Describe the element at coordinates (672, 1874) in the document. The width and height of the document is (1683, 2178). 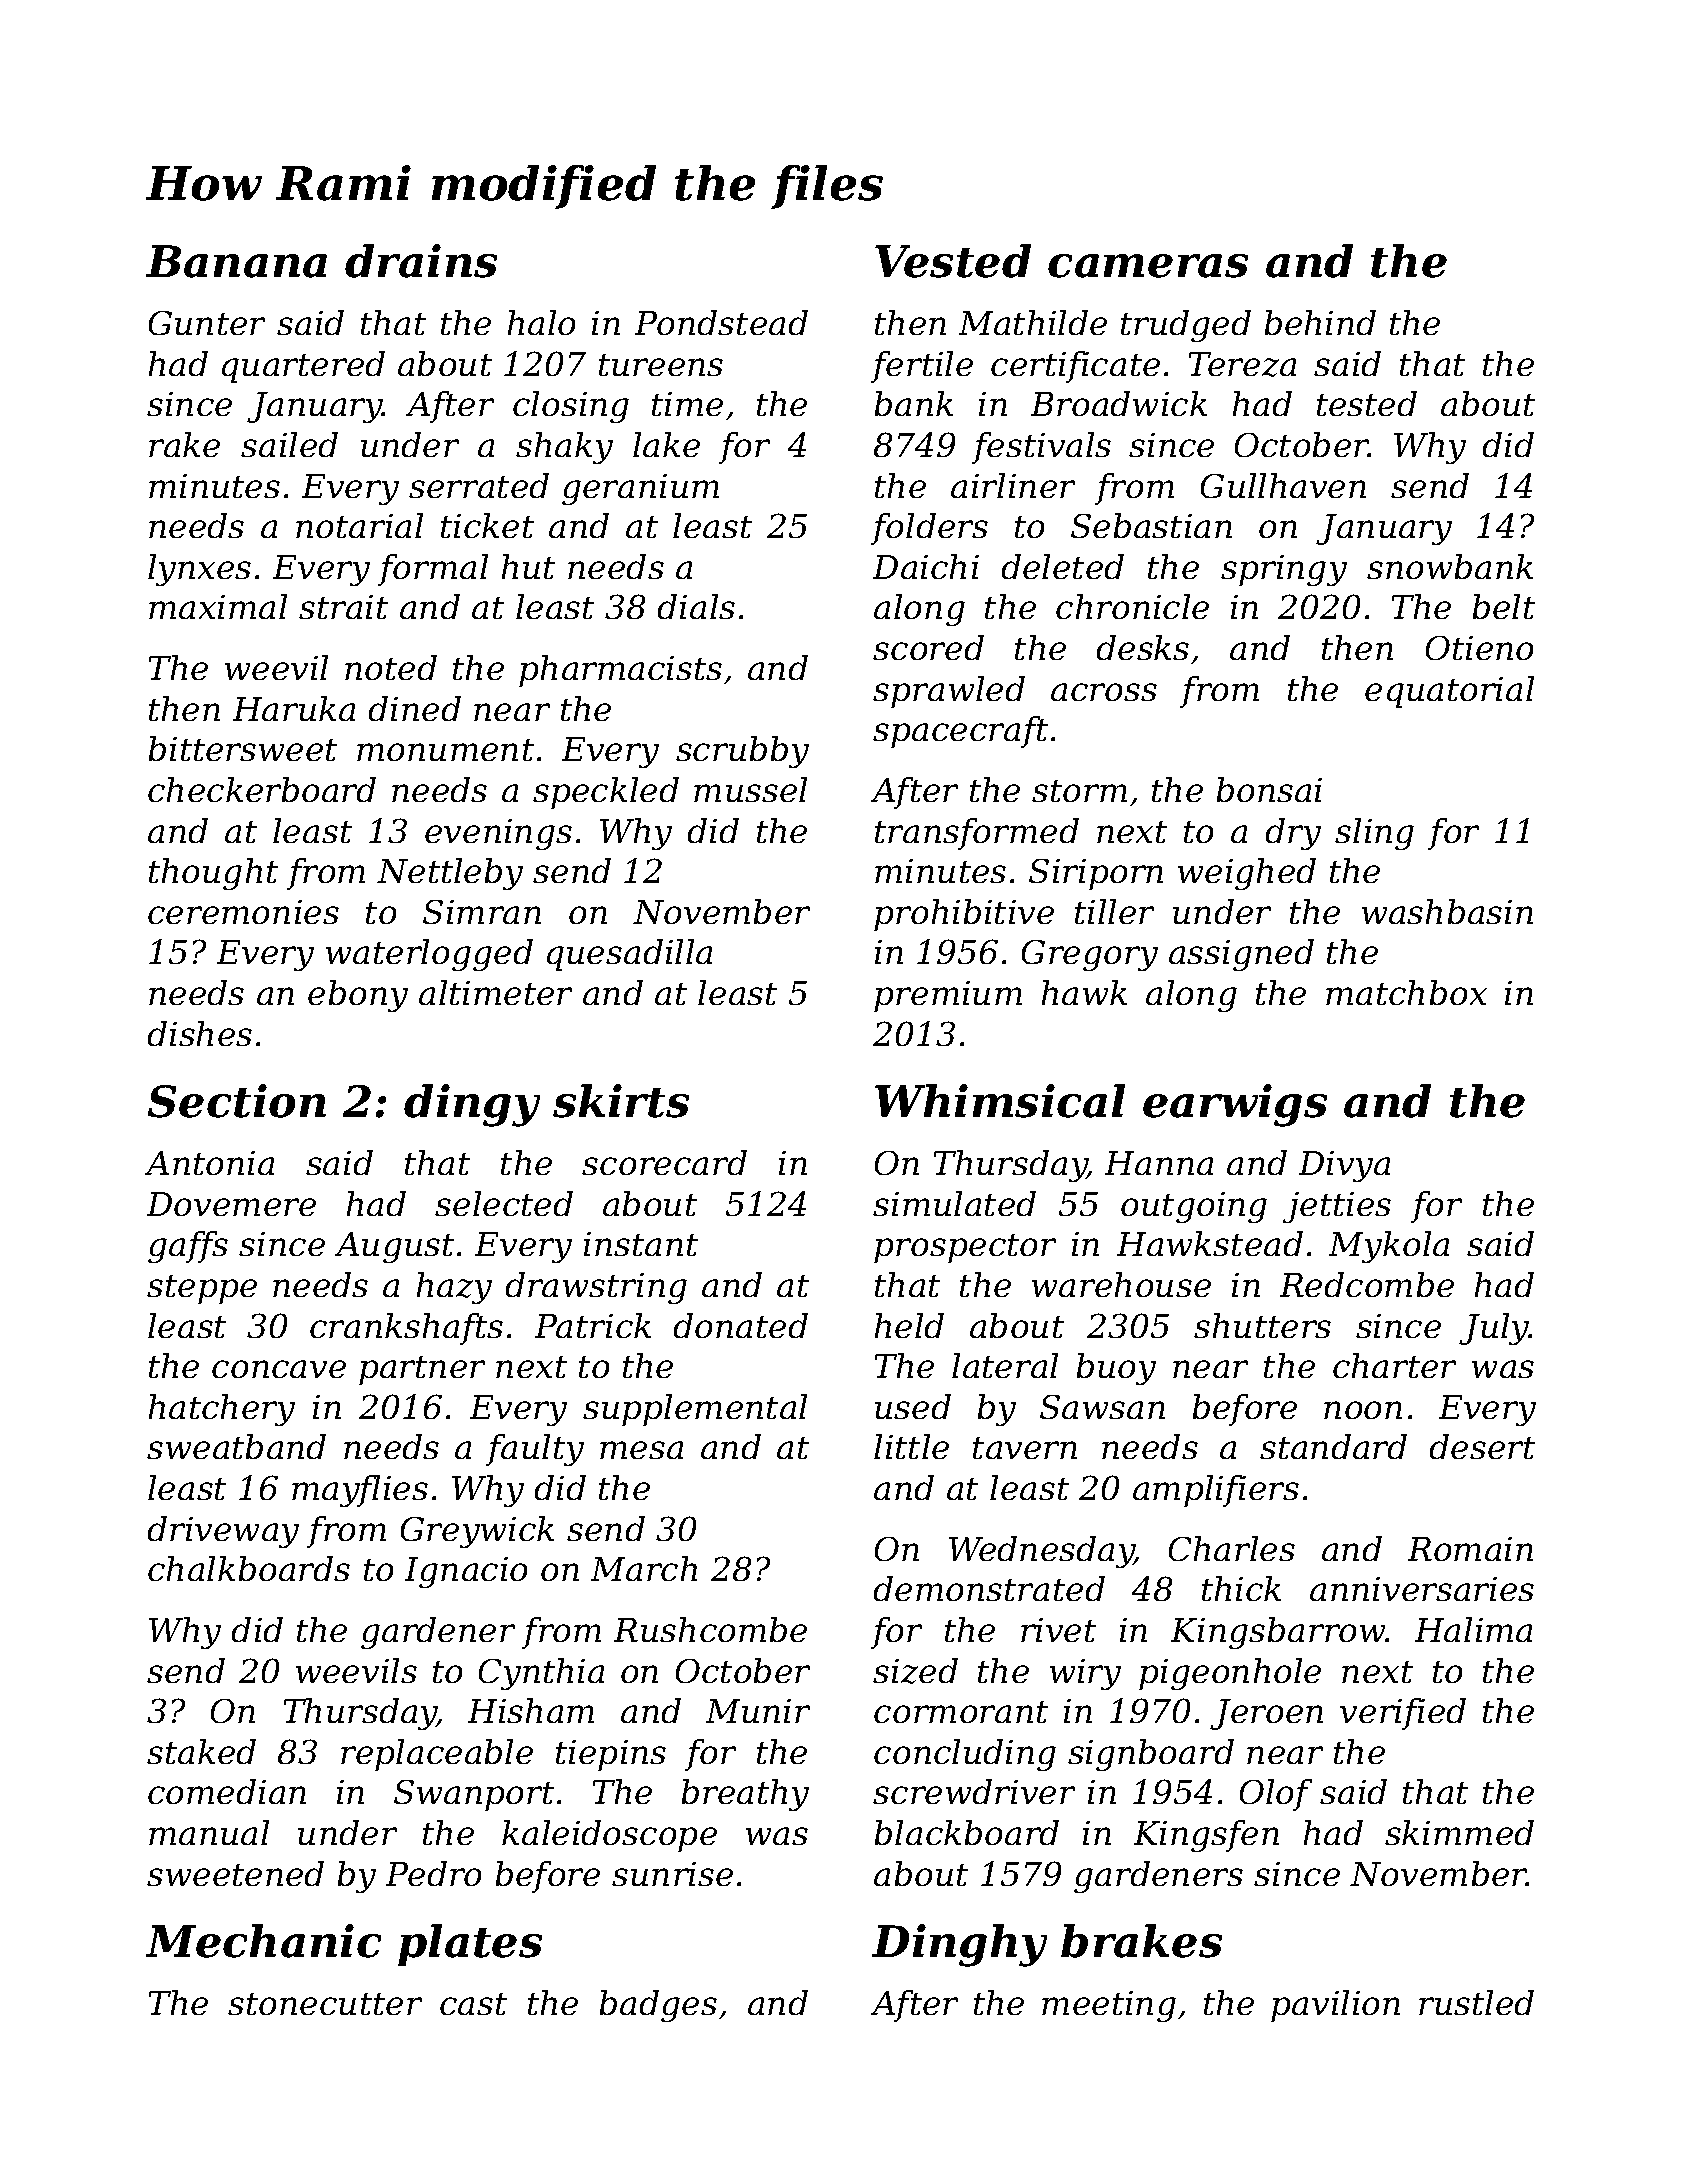
I see `sunrise` at that location.
